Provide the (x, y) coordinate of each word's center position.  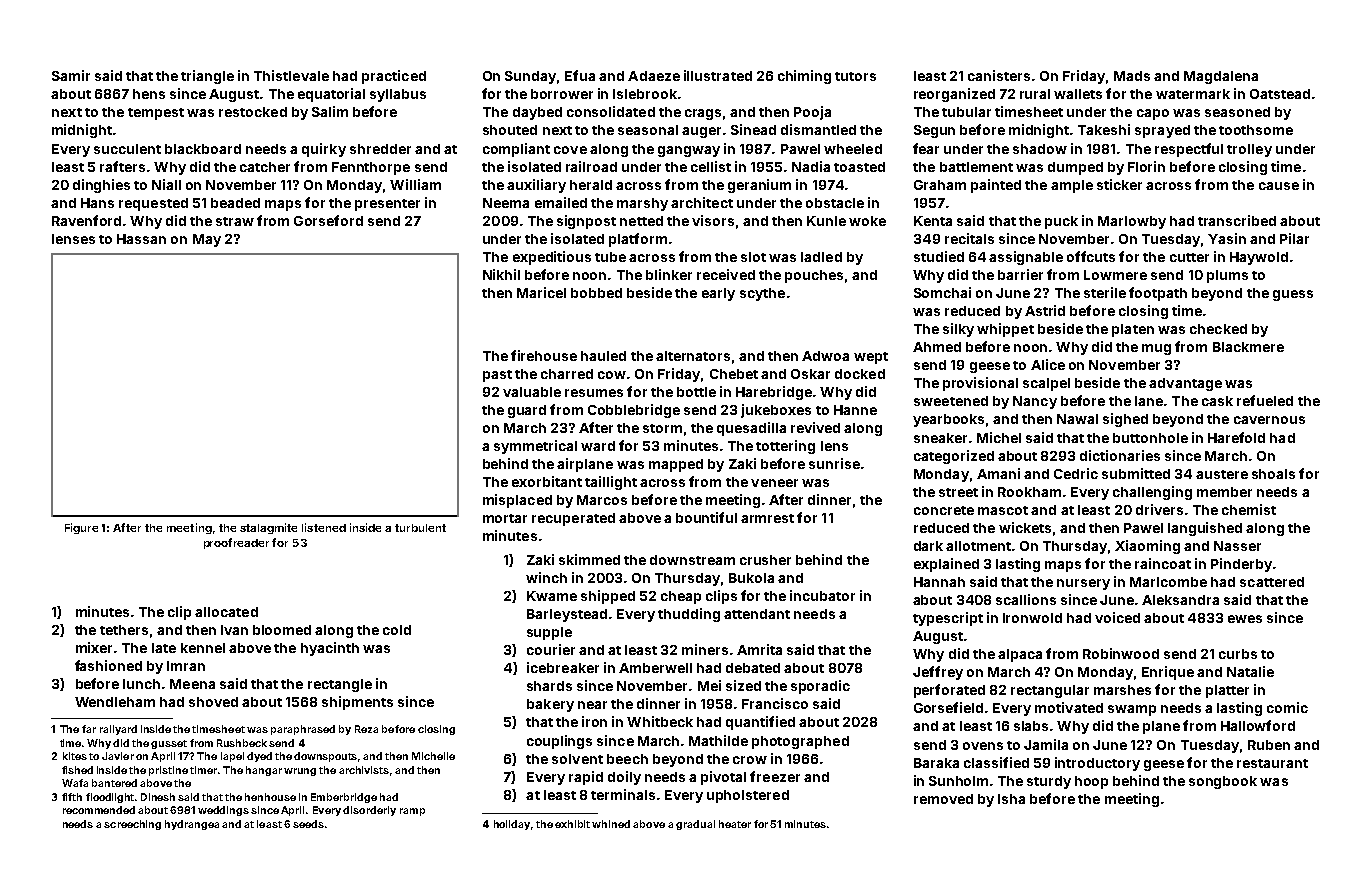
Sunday (530, 77)
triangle (207, 77)
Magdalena (1221, 77)
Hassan (141, 239)
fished (77, 770)
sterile (1105, 292)
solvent (577, 759)
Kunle (826, 221)
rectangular (1050, 691)
